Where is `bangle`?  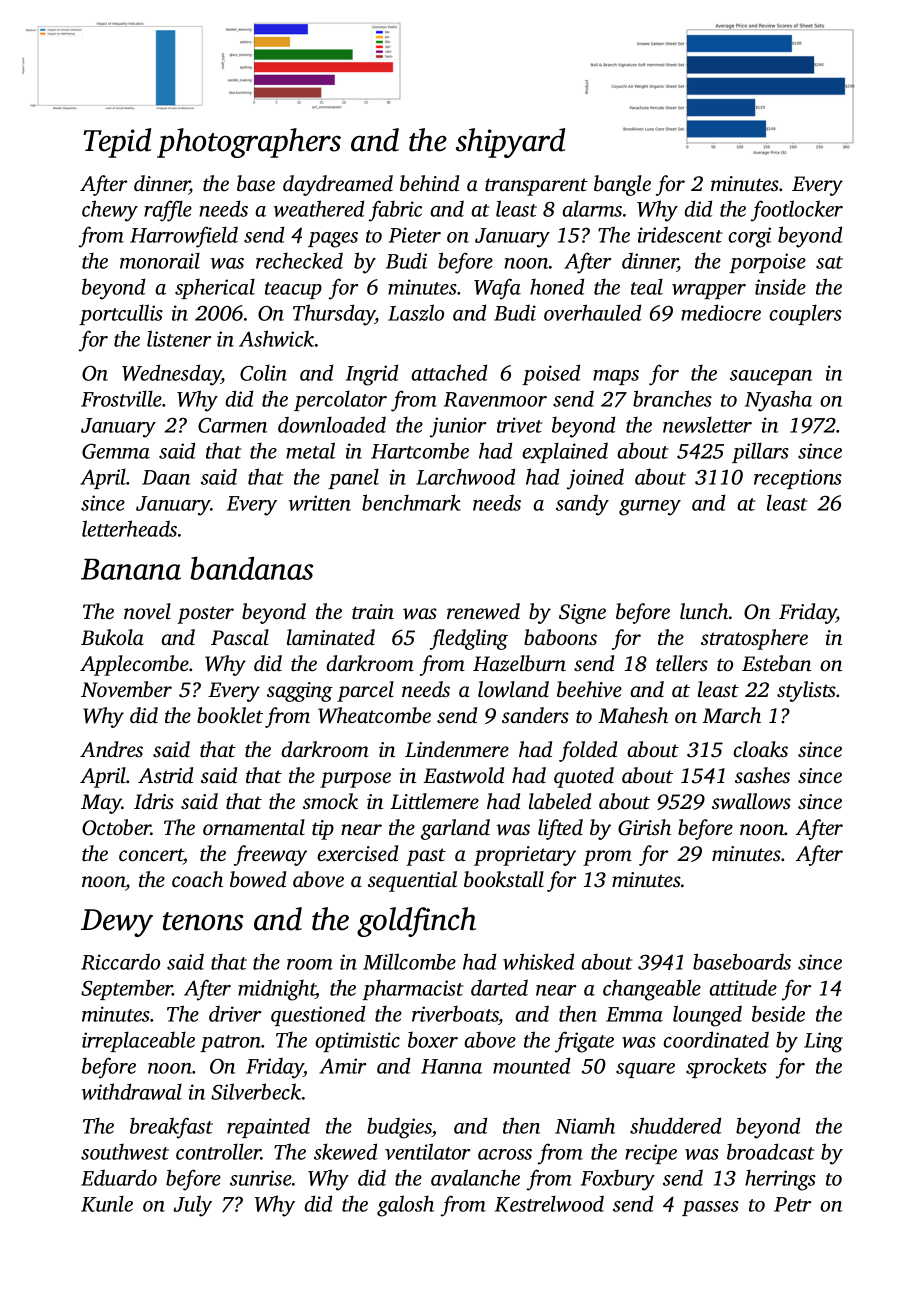
bangle is located at coordinates (622, 185).
